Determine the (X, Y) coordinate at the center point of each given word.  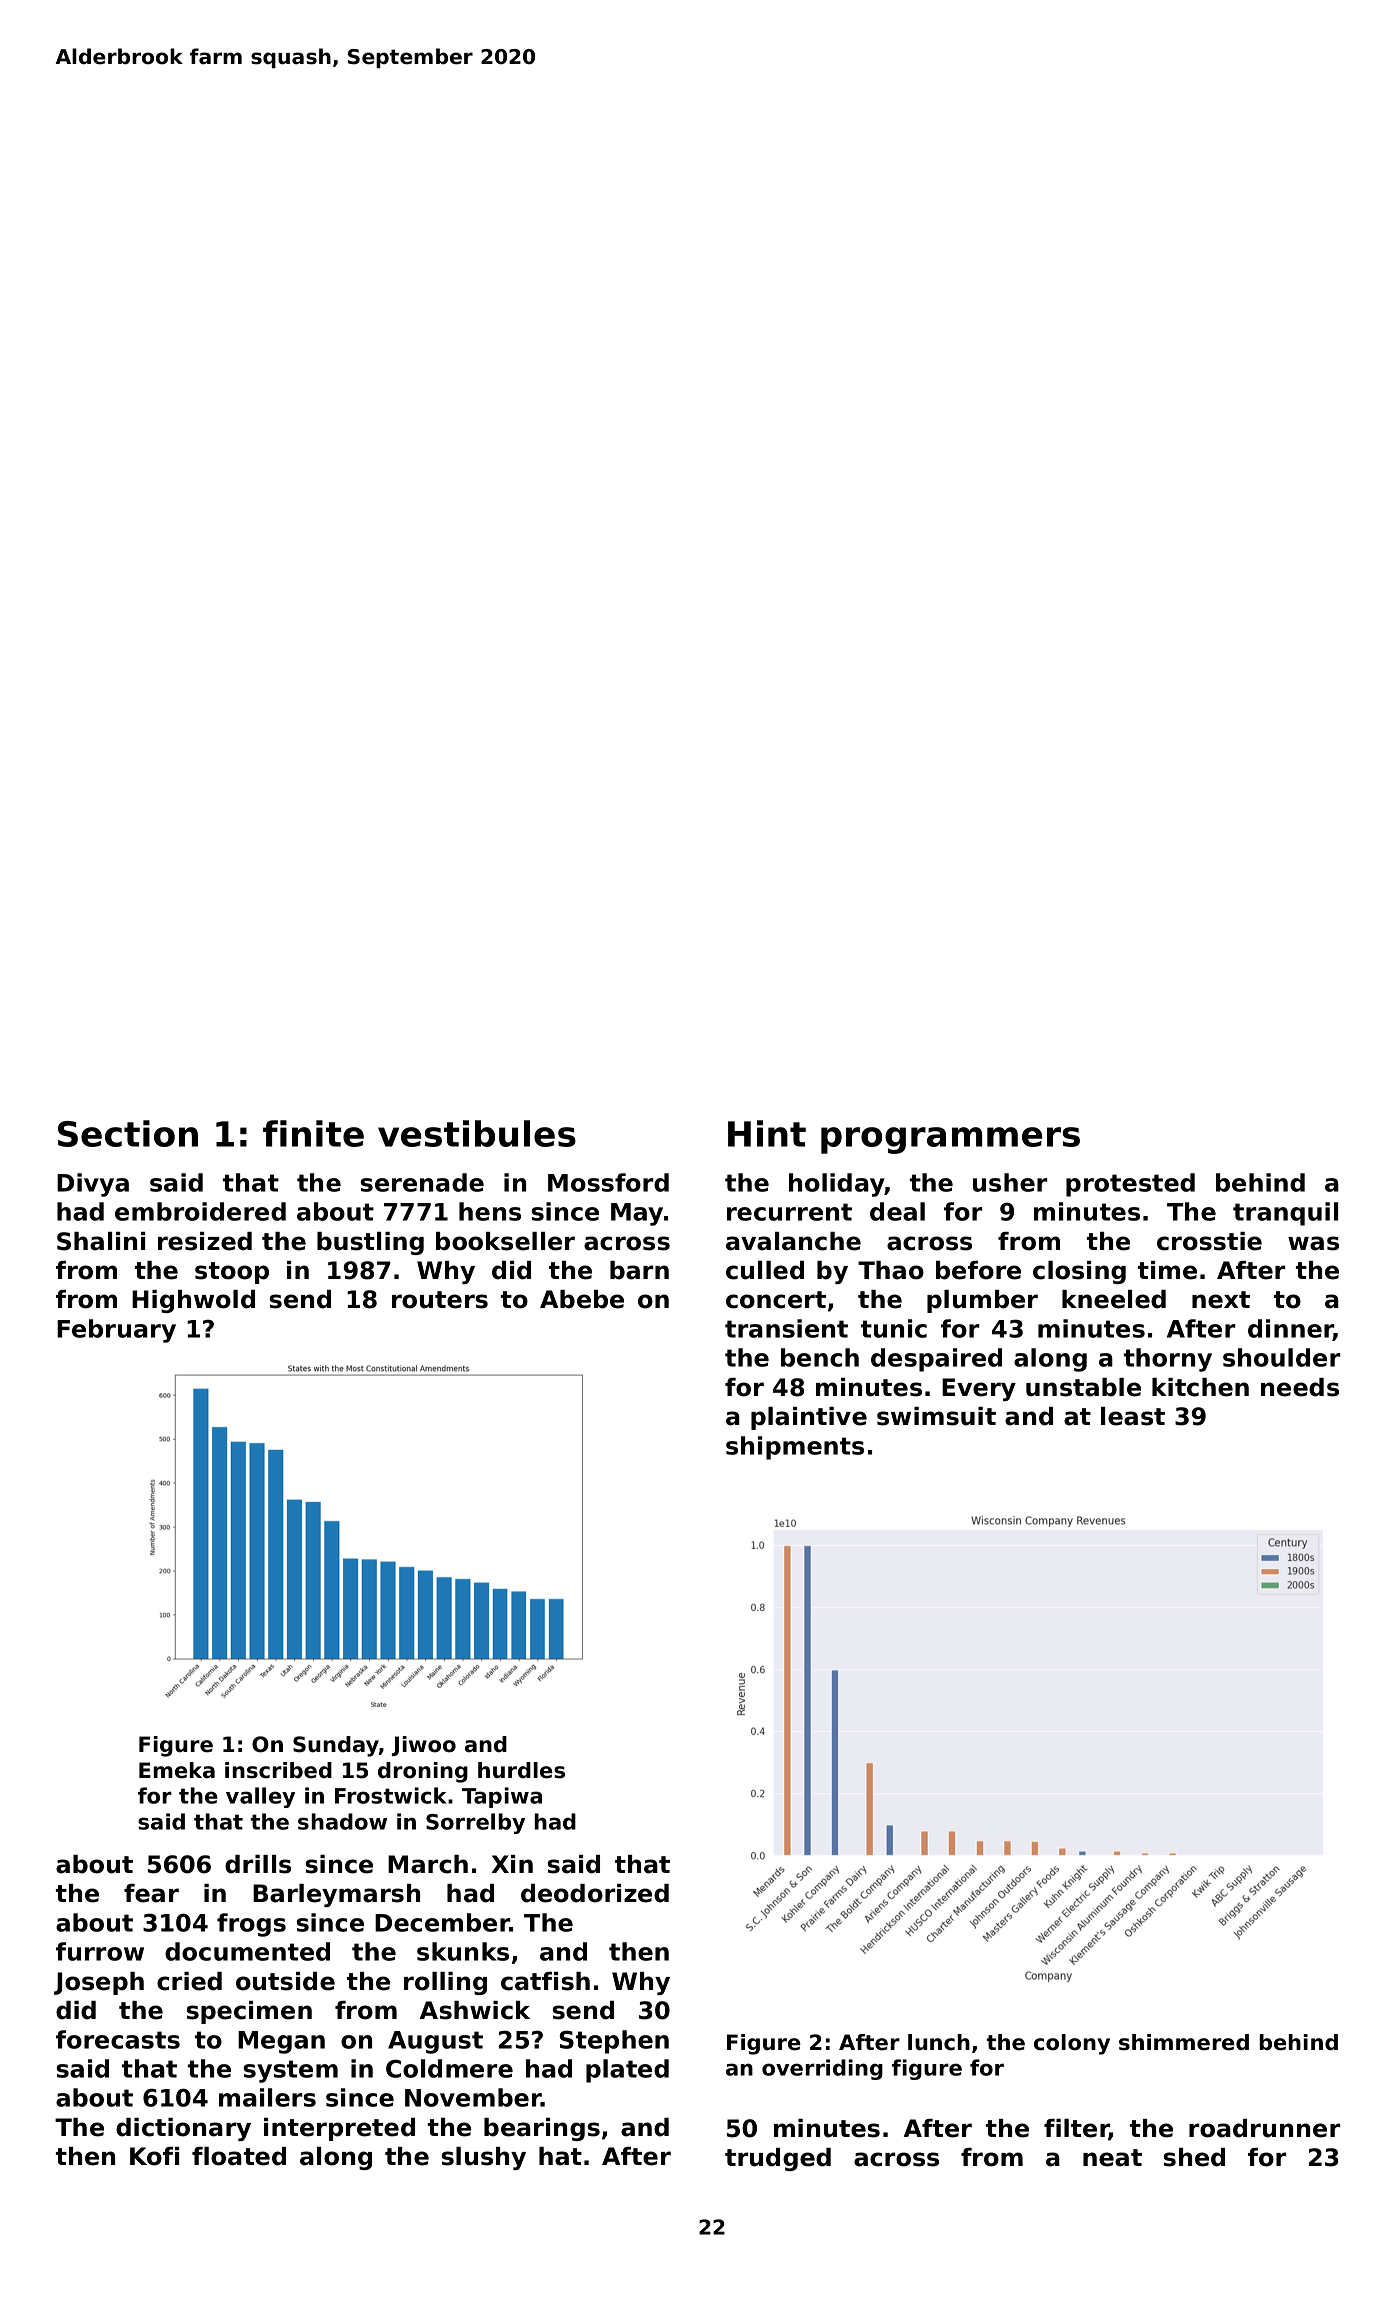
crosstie (1209, 1241)
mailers (267, 2097)
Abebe (582, 1299)
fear (151, 1893)
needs (1300, 1387)
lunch (939, 2042)
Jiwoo (424, 1746)
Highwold (193, 1301)
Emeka (177, 1770)
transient (786, 1328)
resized (205, 1241)
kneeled (1114, 1299)
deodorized (595, 1893)
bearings (542, 2129)
